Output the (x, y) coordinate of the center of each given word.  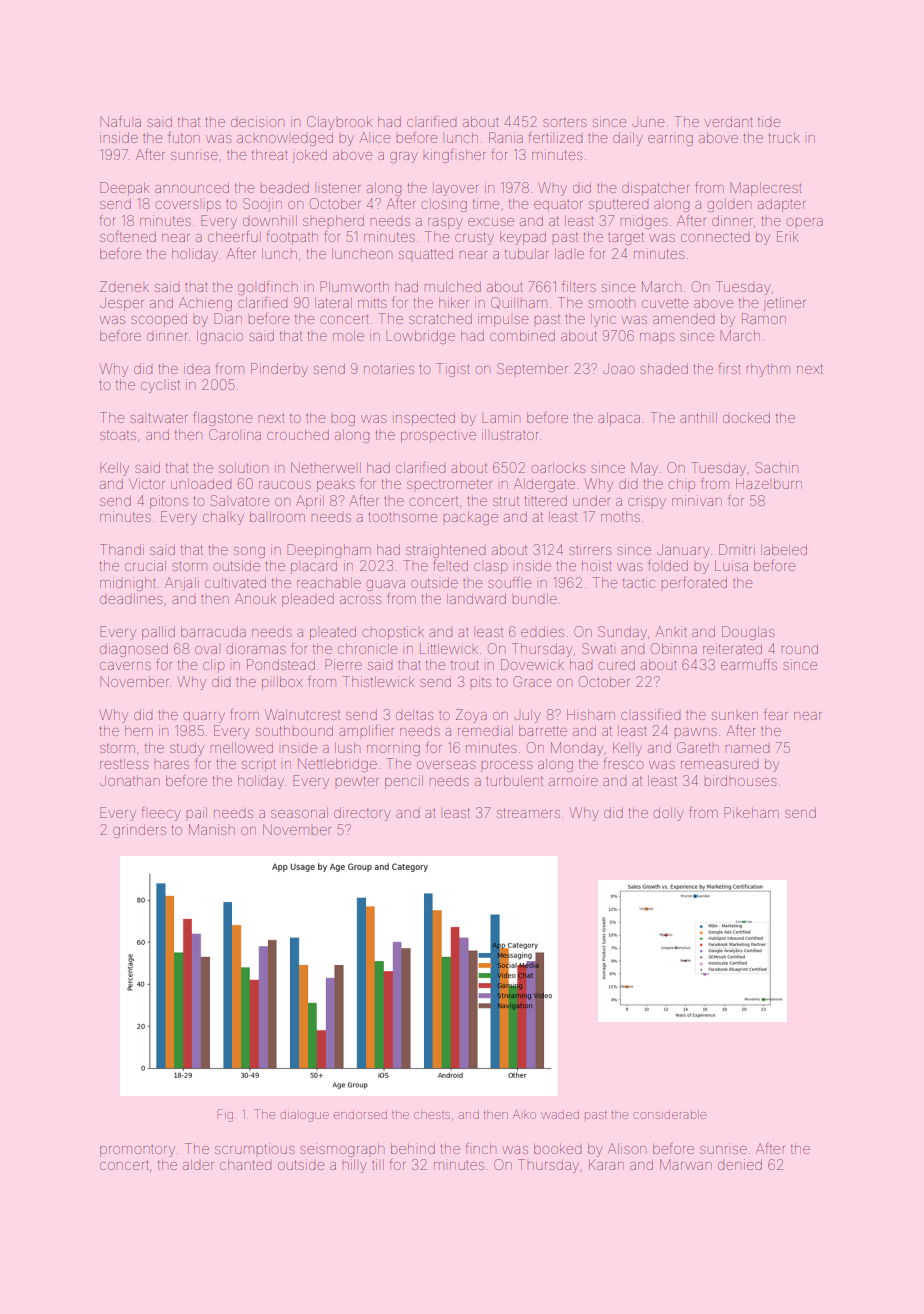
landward (476, 598)
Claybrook (339, 123)
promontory (137, 1151)
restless (124, 763)
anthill (698, 418)
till (378, 1164)
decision (257, 121)
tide (769, 121)
